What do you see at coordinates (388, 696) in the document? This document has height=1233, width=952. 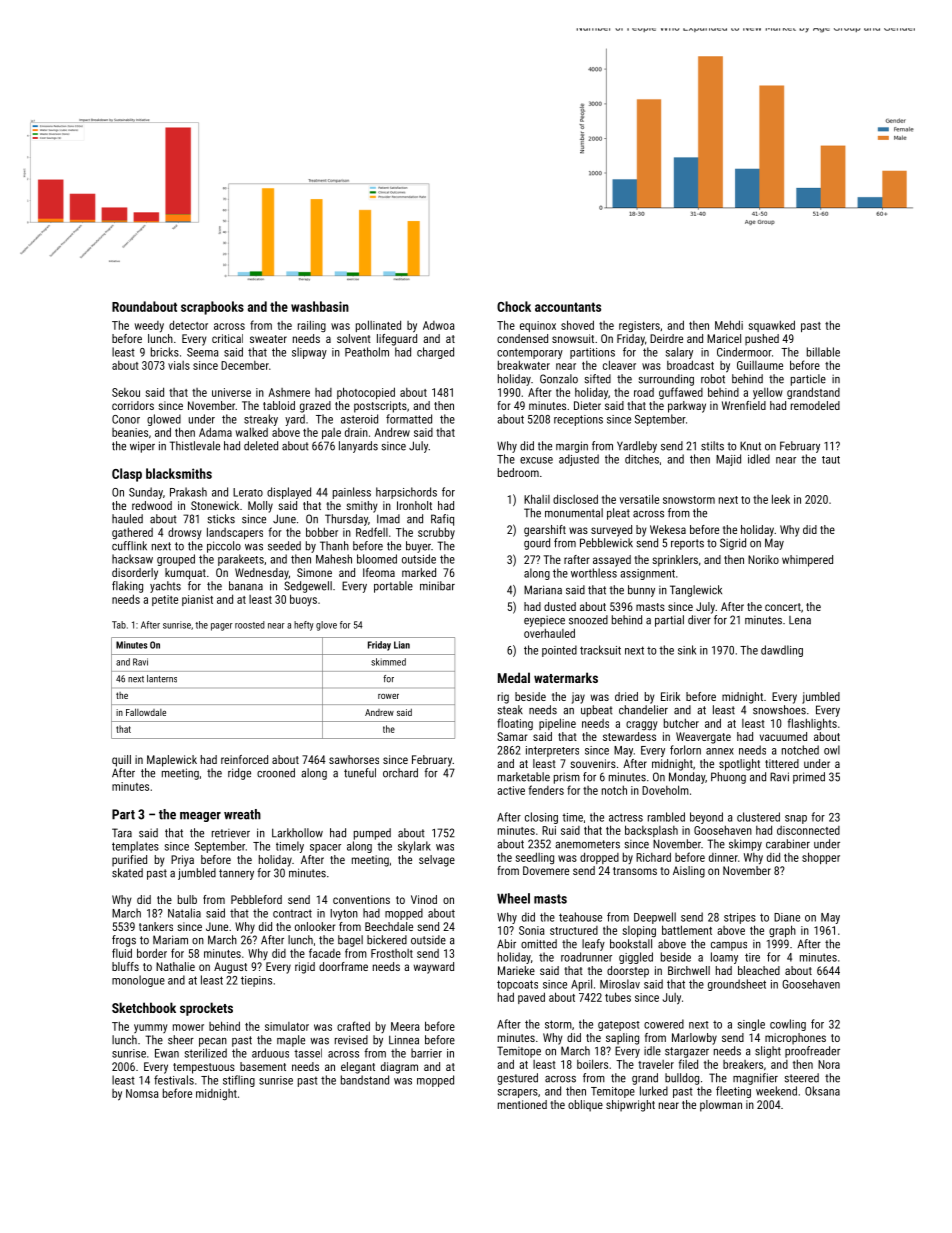 I see `rower` at bounding box center [388, 696].
